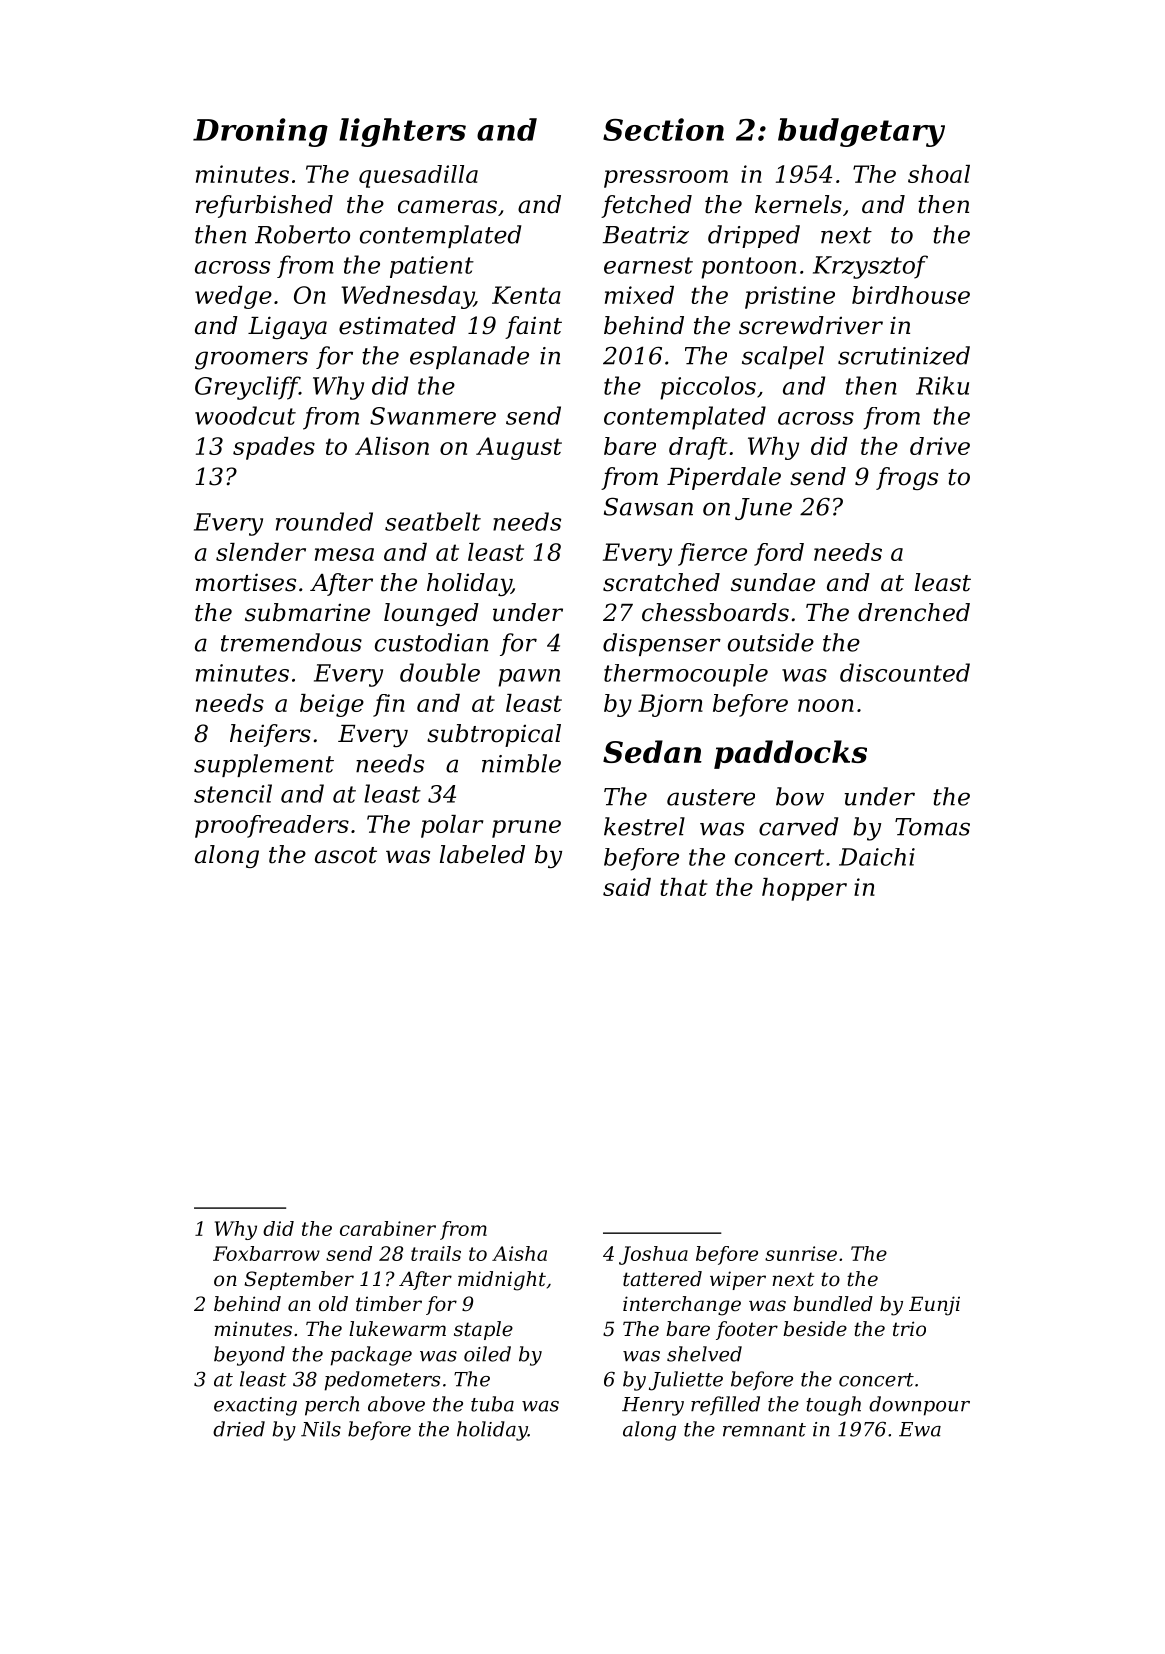 The image size is (1165, 1654). I want to click on carabiner, so click(388, 1228).
